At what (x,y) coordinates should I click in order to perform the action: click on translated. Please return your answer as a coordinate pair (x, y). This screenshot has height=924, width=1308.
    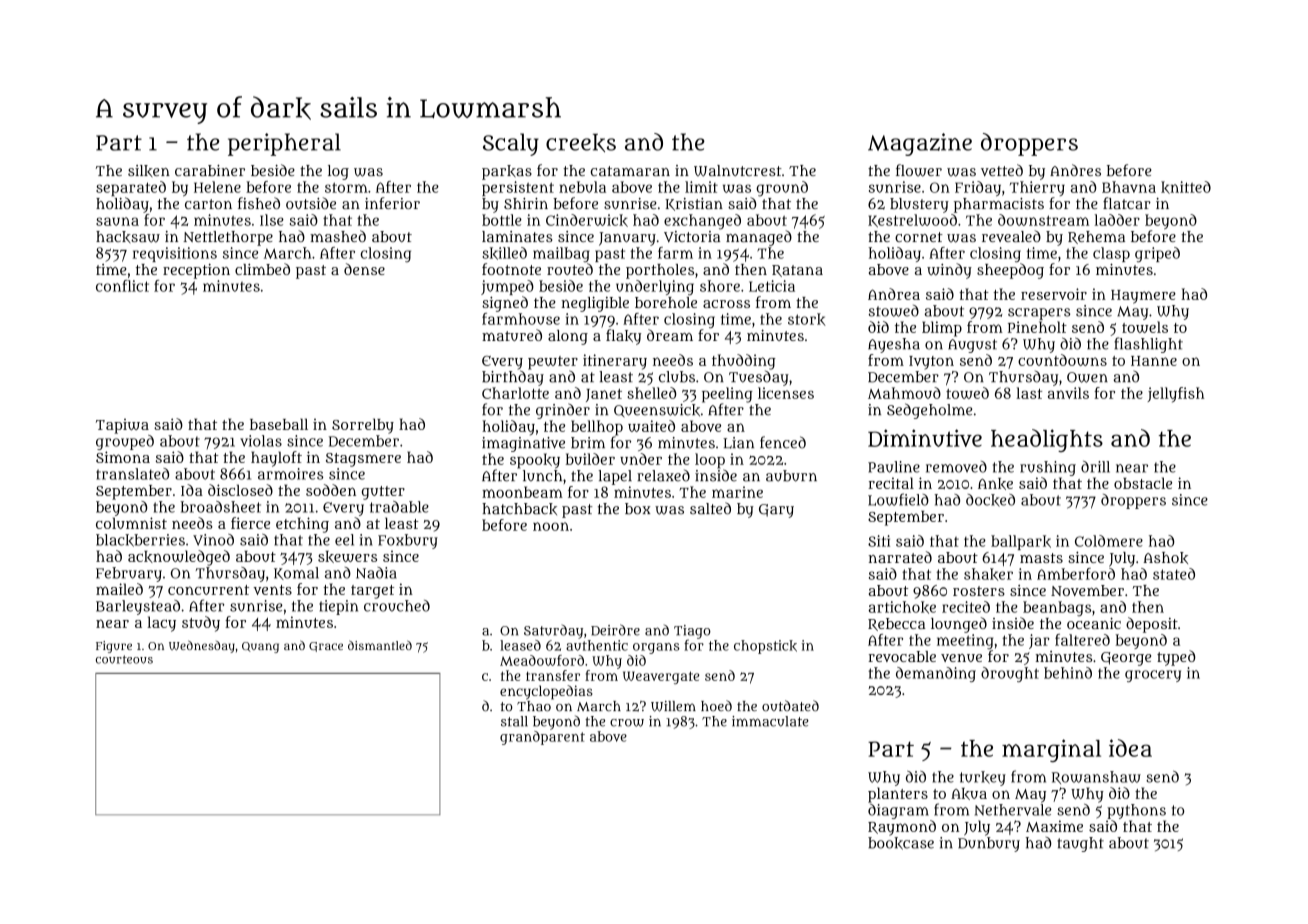
    Looking at the image, I should click on (132, 474).
